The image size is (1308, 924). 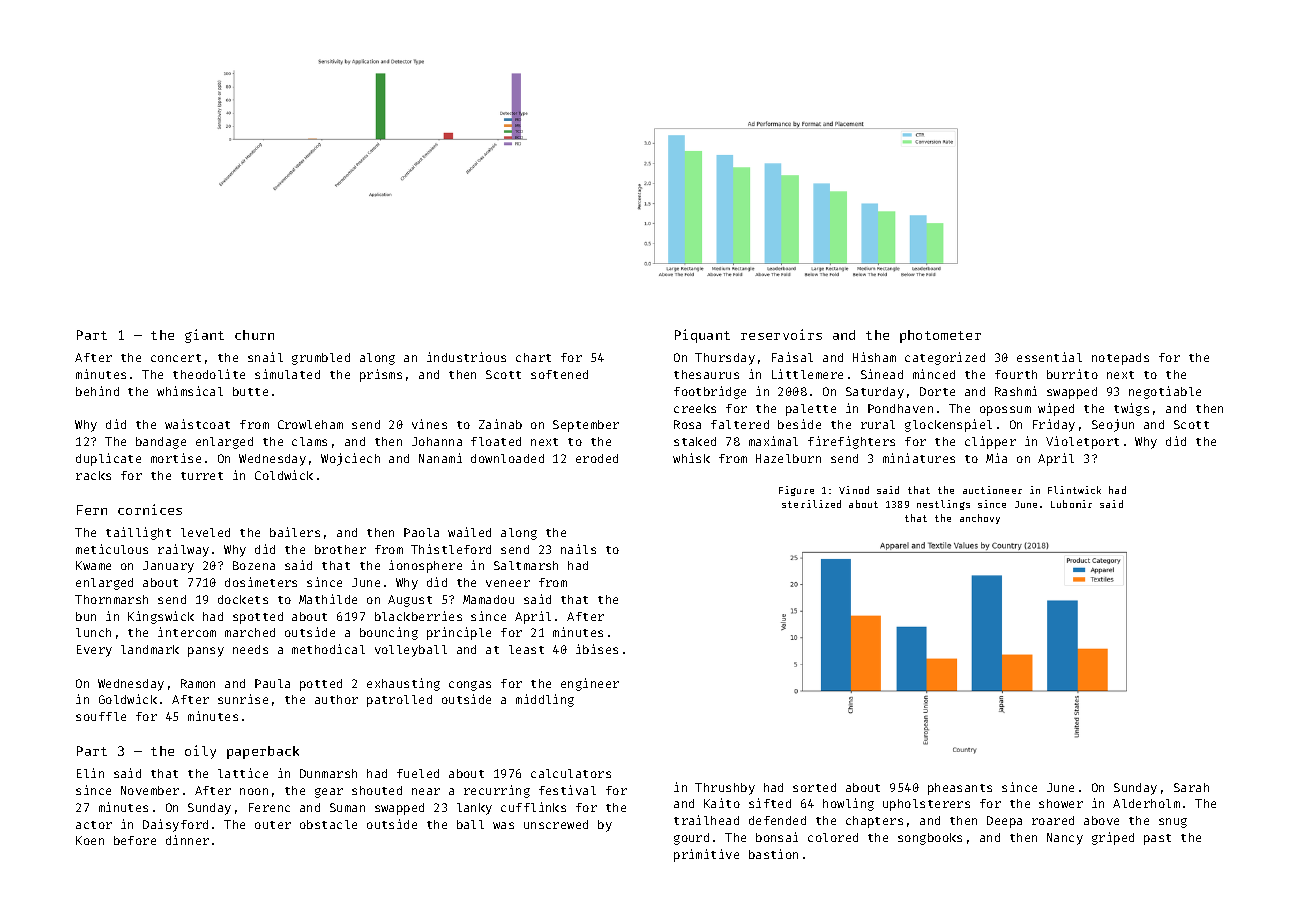 What do you see at coordinates (773, 441) in the image?
I see `maximal` at bounding box center [773, 441].
